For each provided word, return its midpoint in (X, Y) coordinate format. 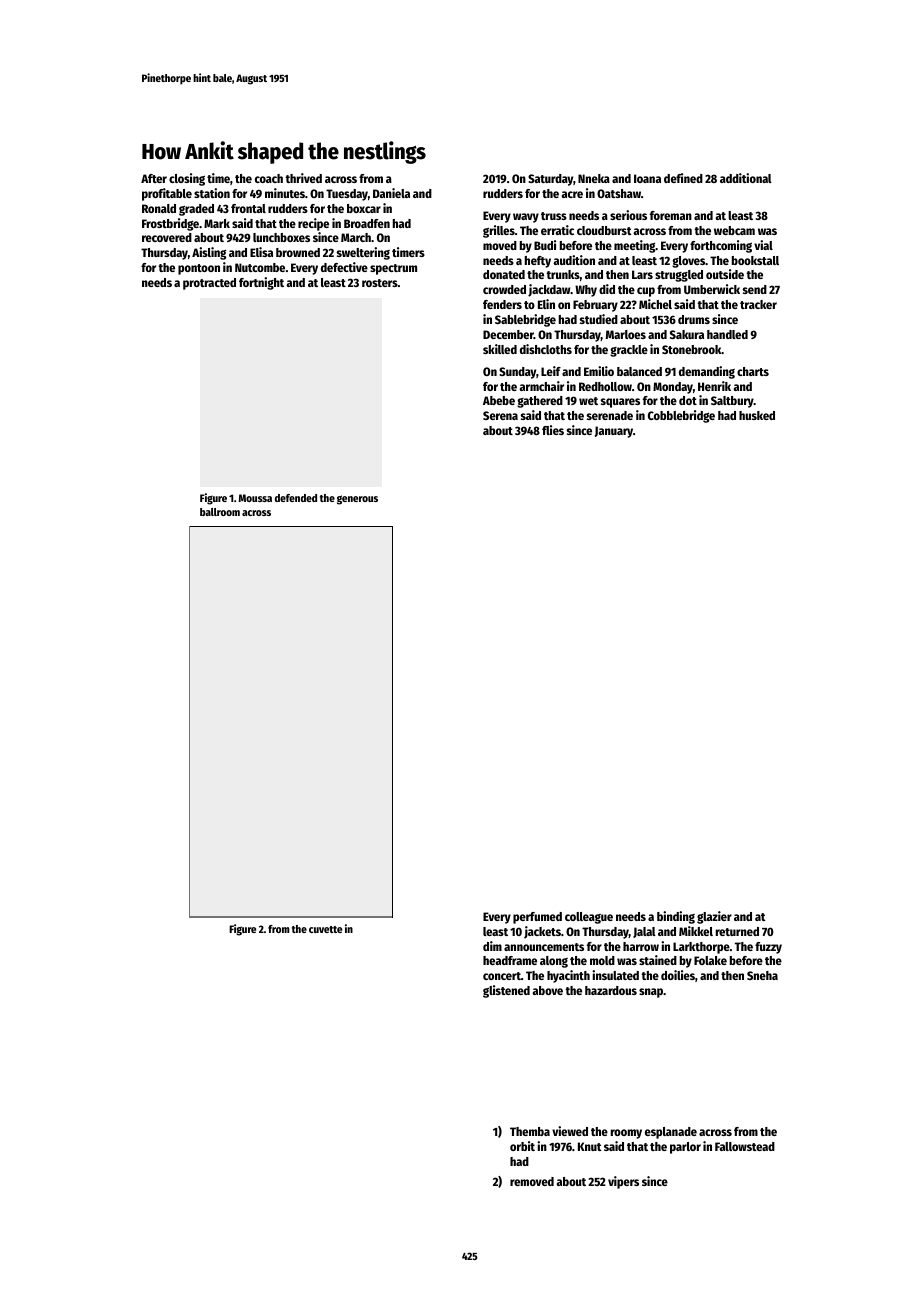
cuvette (325, 929)
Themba (530, 1131)
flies (553, 430)
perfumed (537, 918)
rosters (380, 283)
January (614, 432)
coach (269, 178)
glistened (506, 991)
